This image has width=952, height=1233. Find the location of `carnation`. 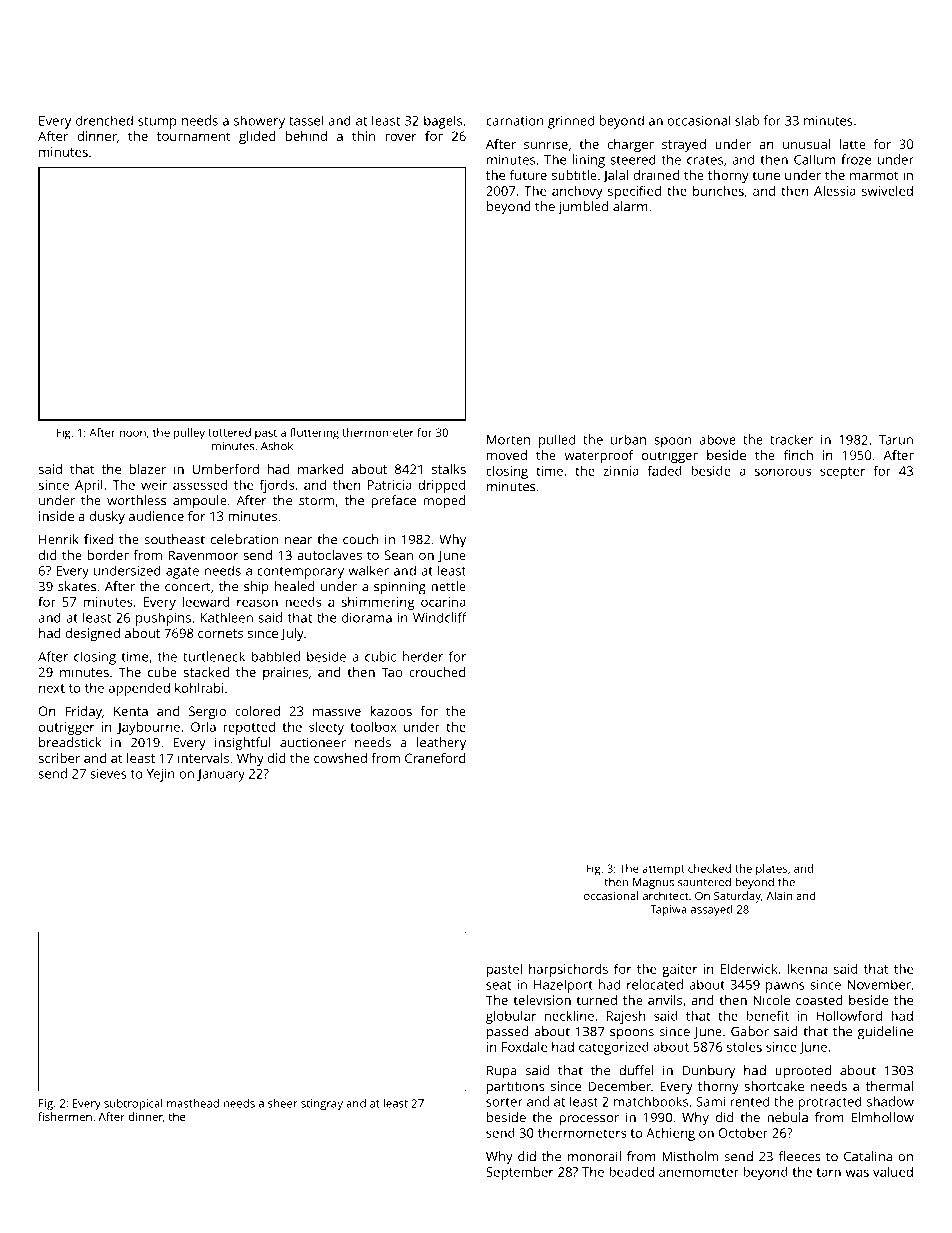

carnation is located at coordinates (515, 121).
